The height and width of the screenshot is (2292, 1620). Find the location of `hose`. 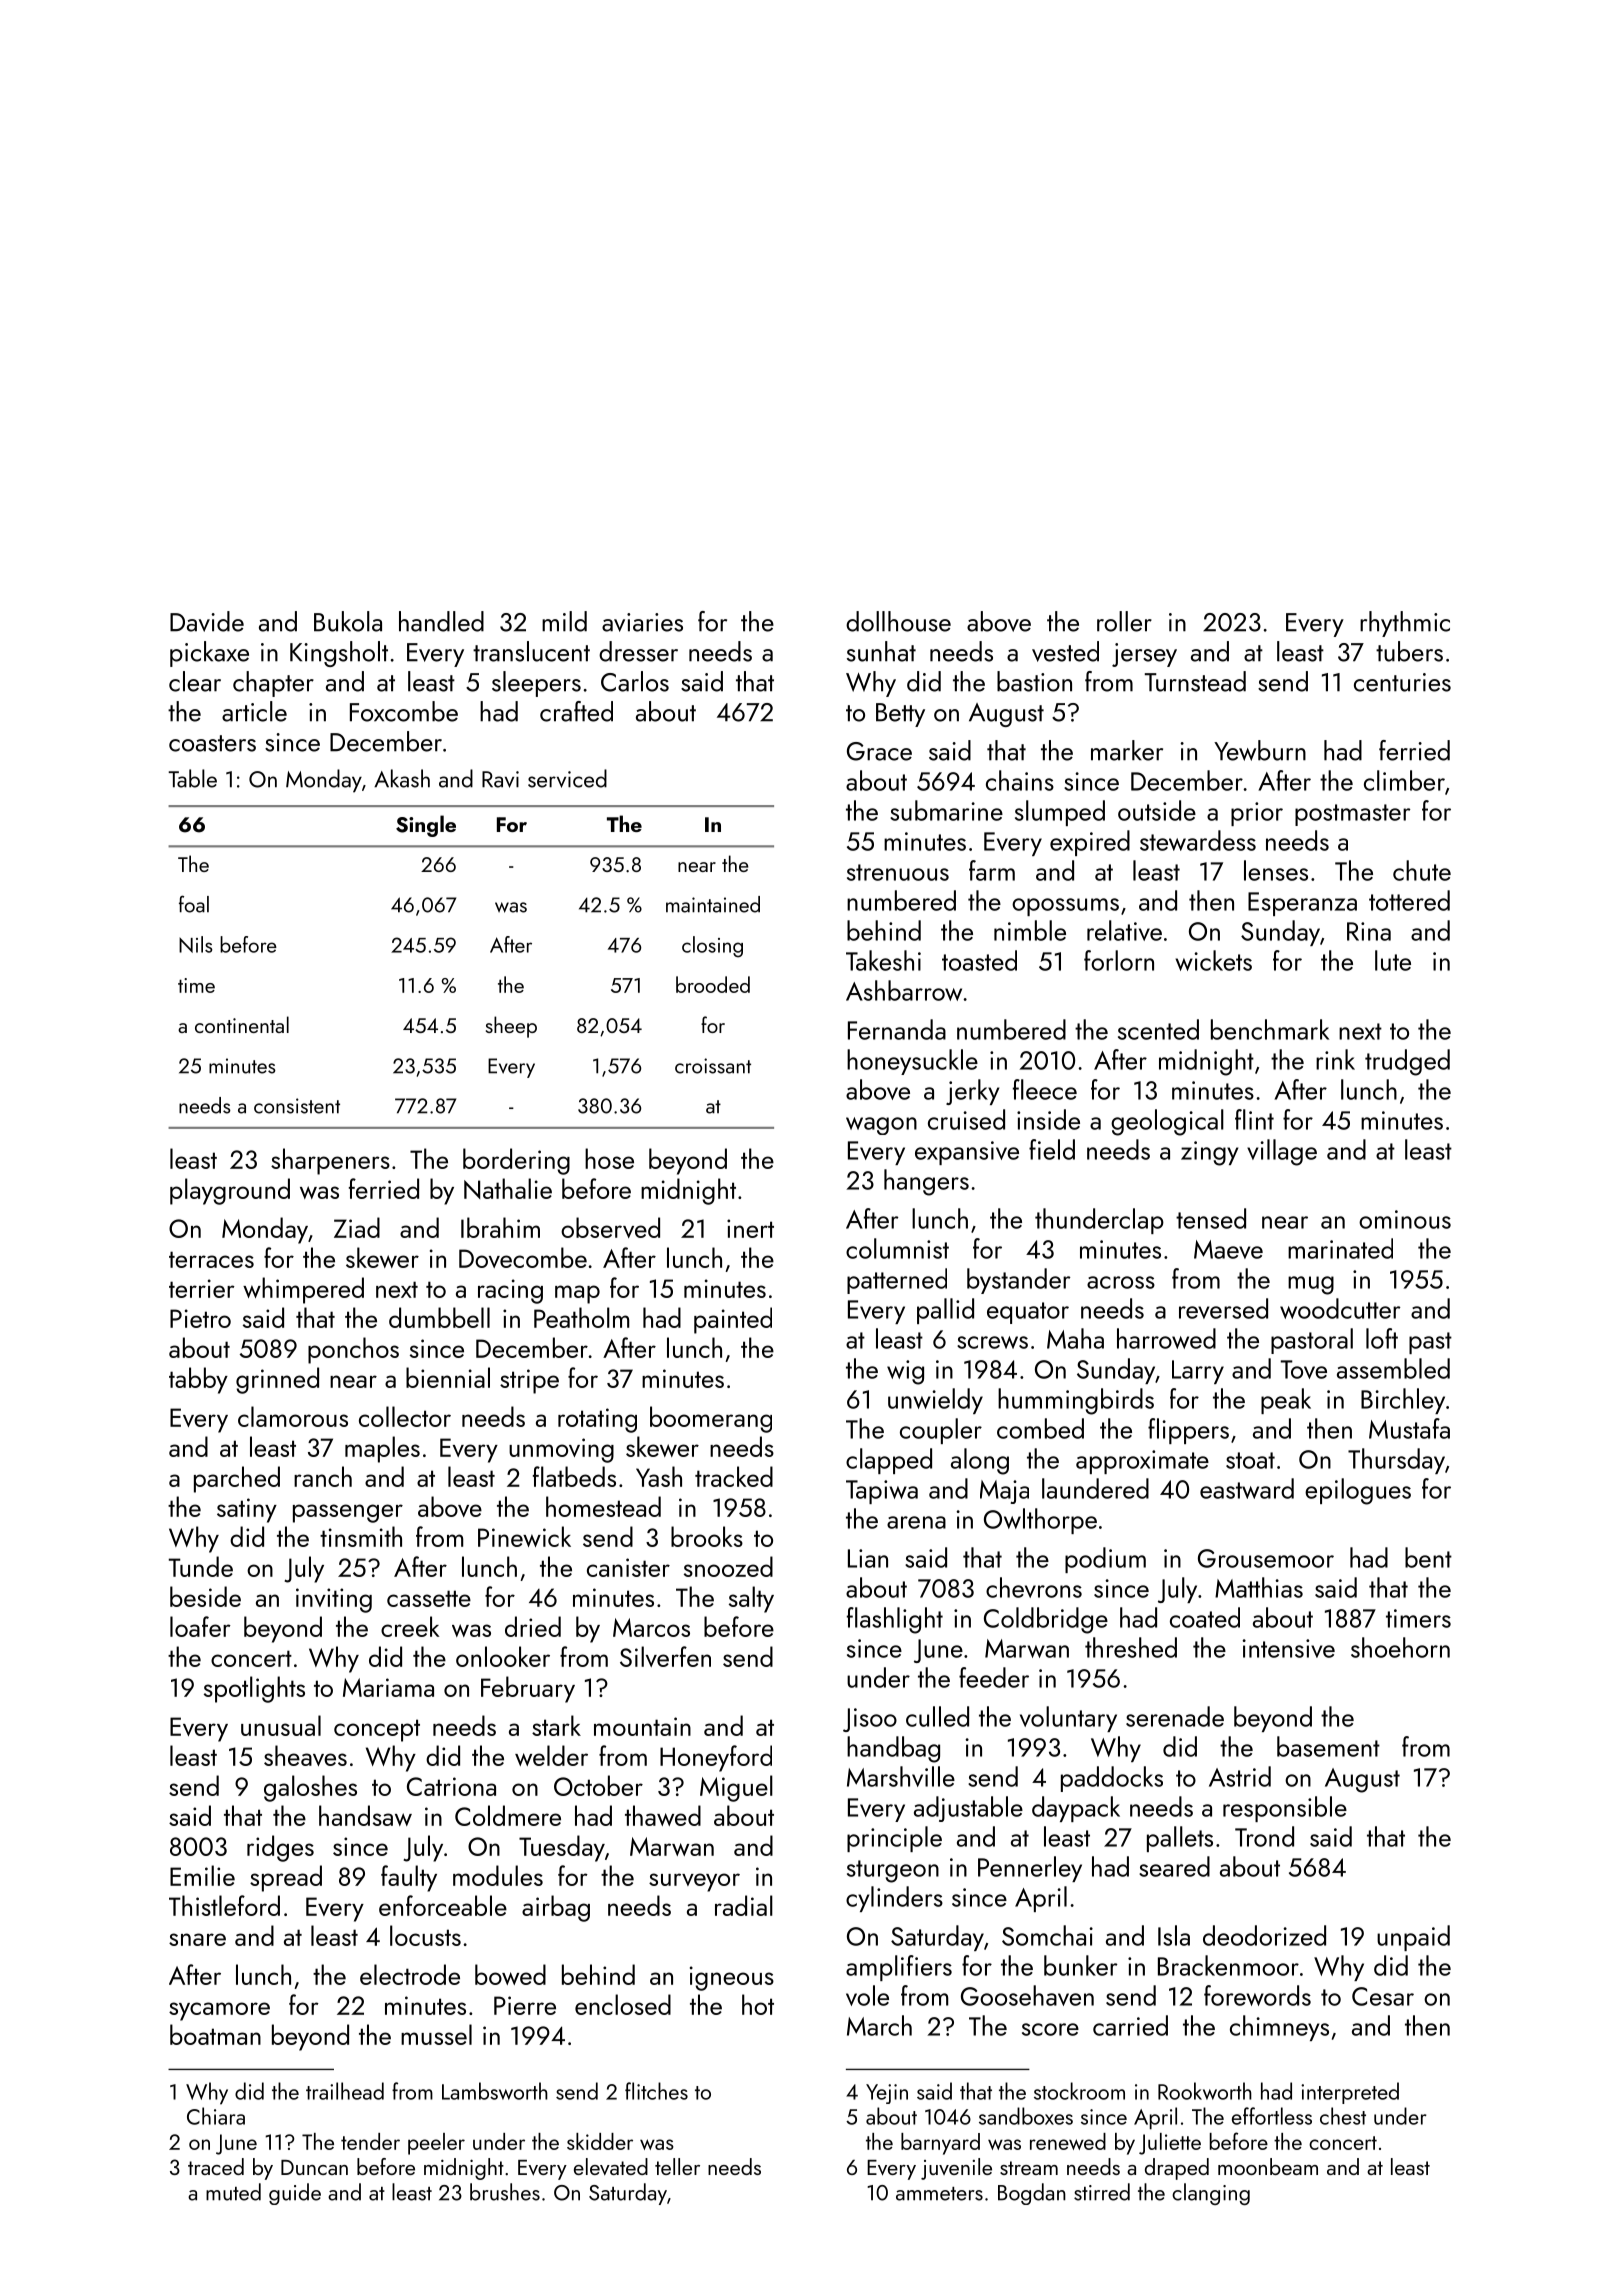

hose is located at coordinates (609, 1158).
